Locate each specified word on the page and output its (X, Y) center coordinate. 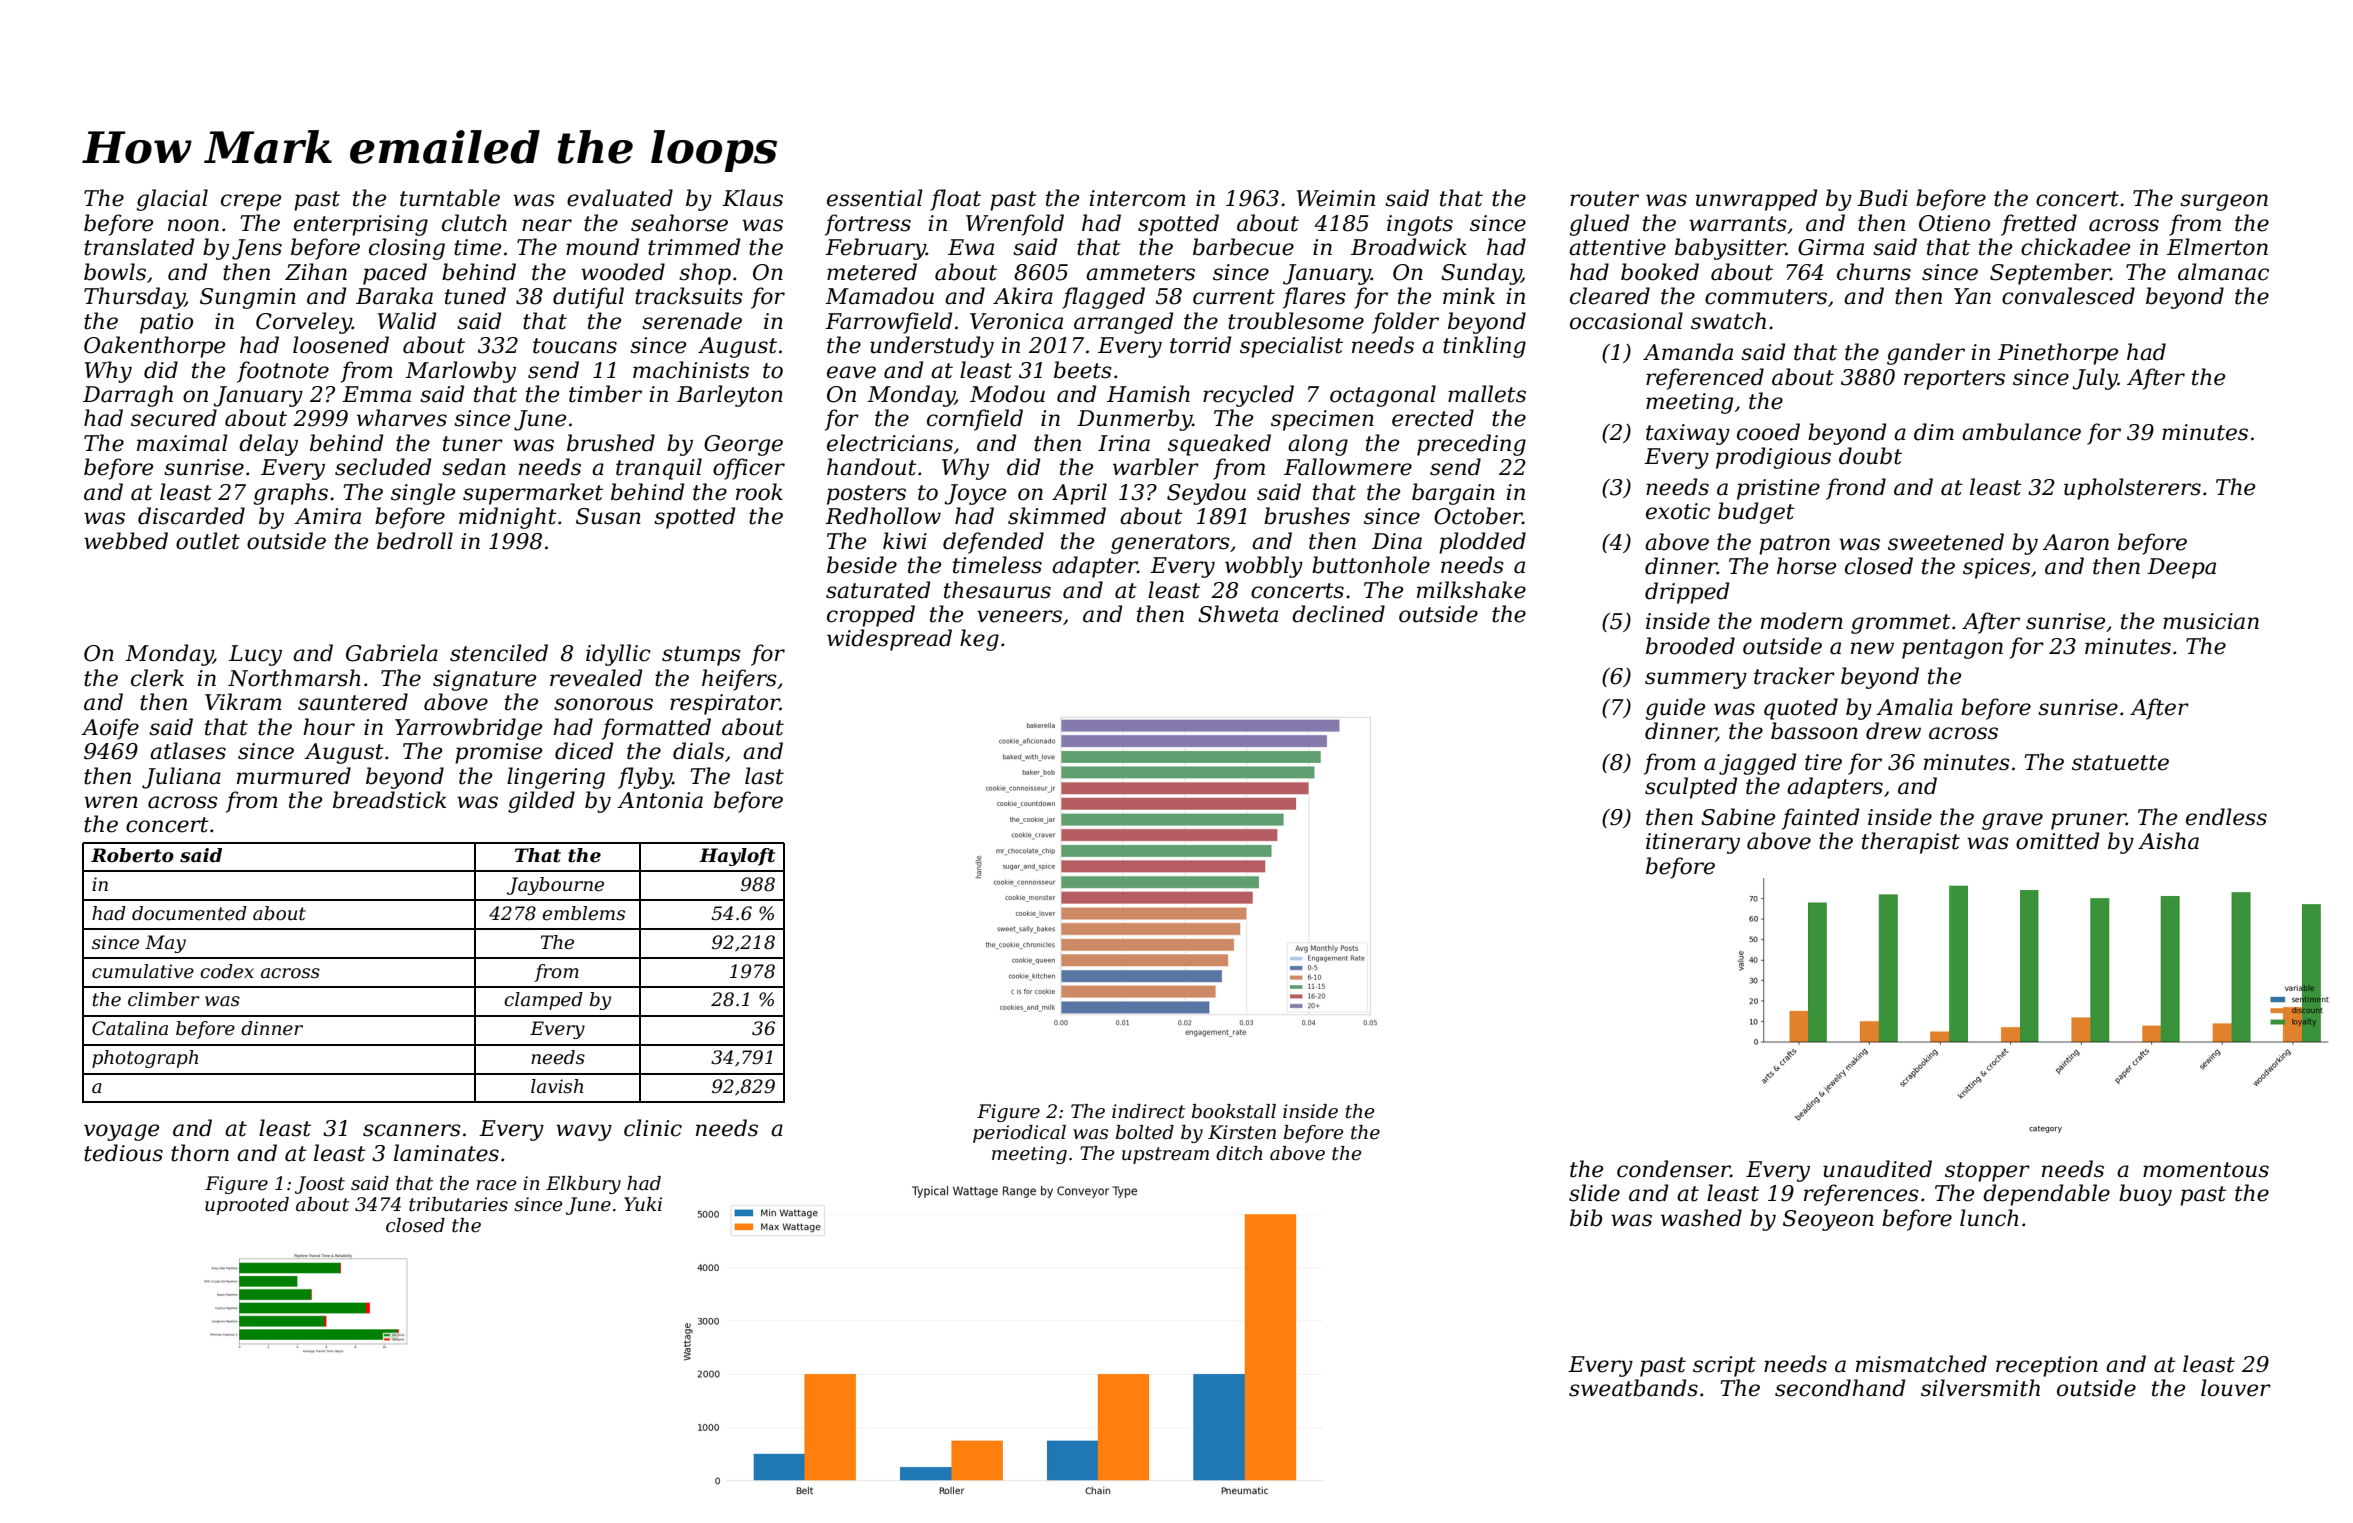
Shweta (1238, 614)
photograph (145, 1059)
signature (484, 680)
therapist (1911, 843)
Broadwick (1409, 247)
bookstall (1234, 1111)
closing (407, 249)
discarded (191, 516)
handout (872, 467)
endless (2226, 817)
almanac (2223, 272)
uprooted (247, 1206)
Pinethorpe (2058, 354)
